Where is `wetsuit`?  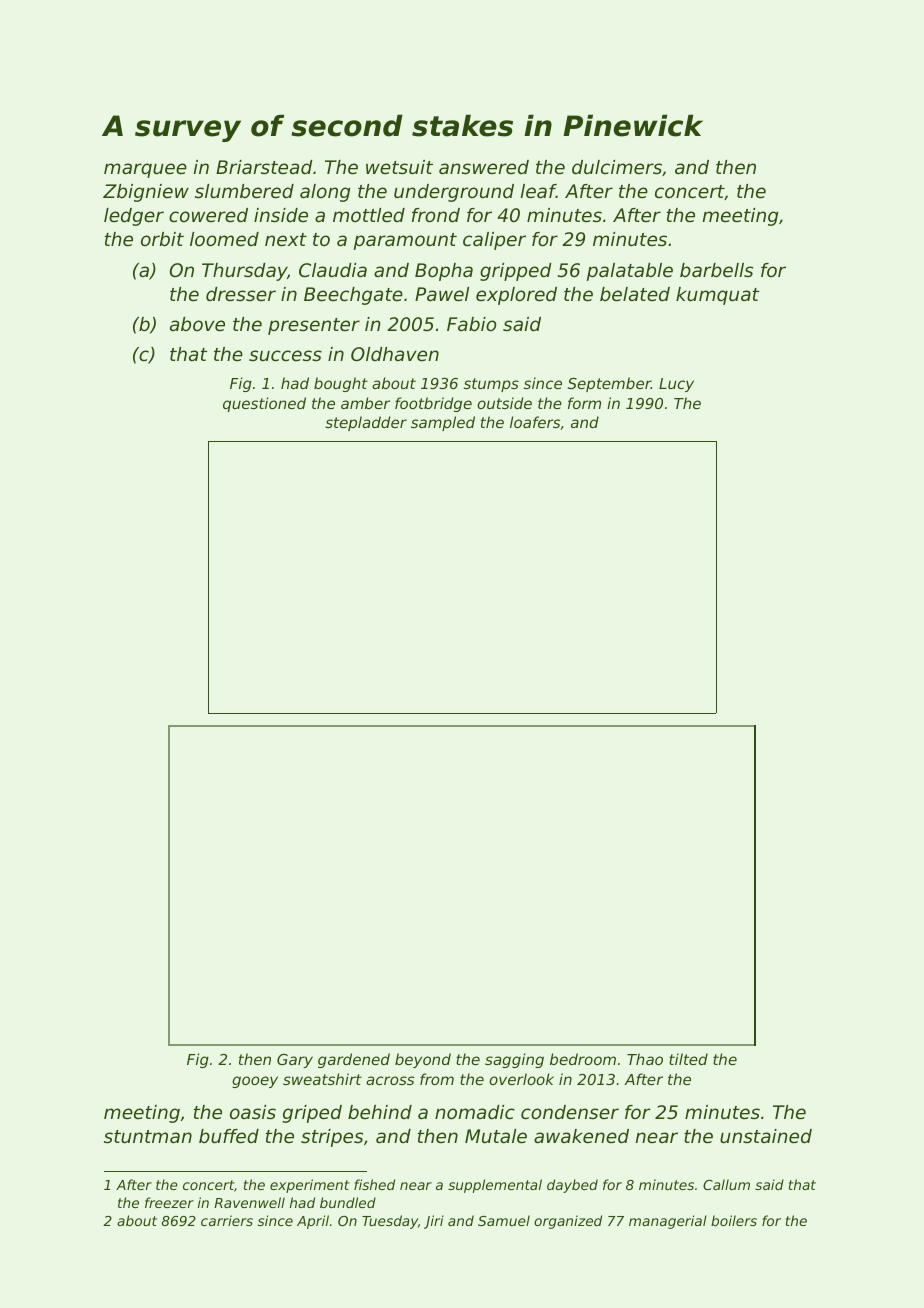
wetsuit is located at coordinates (399, 167).
